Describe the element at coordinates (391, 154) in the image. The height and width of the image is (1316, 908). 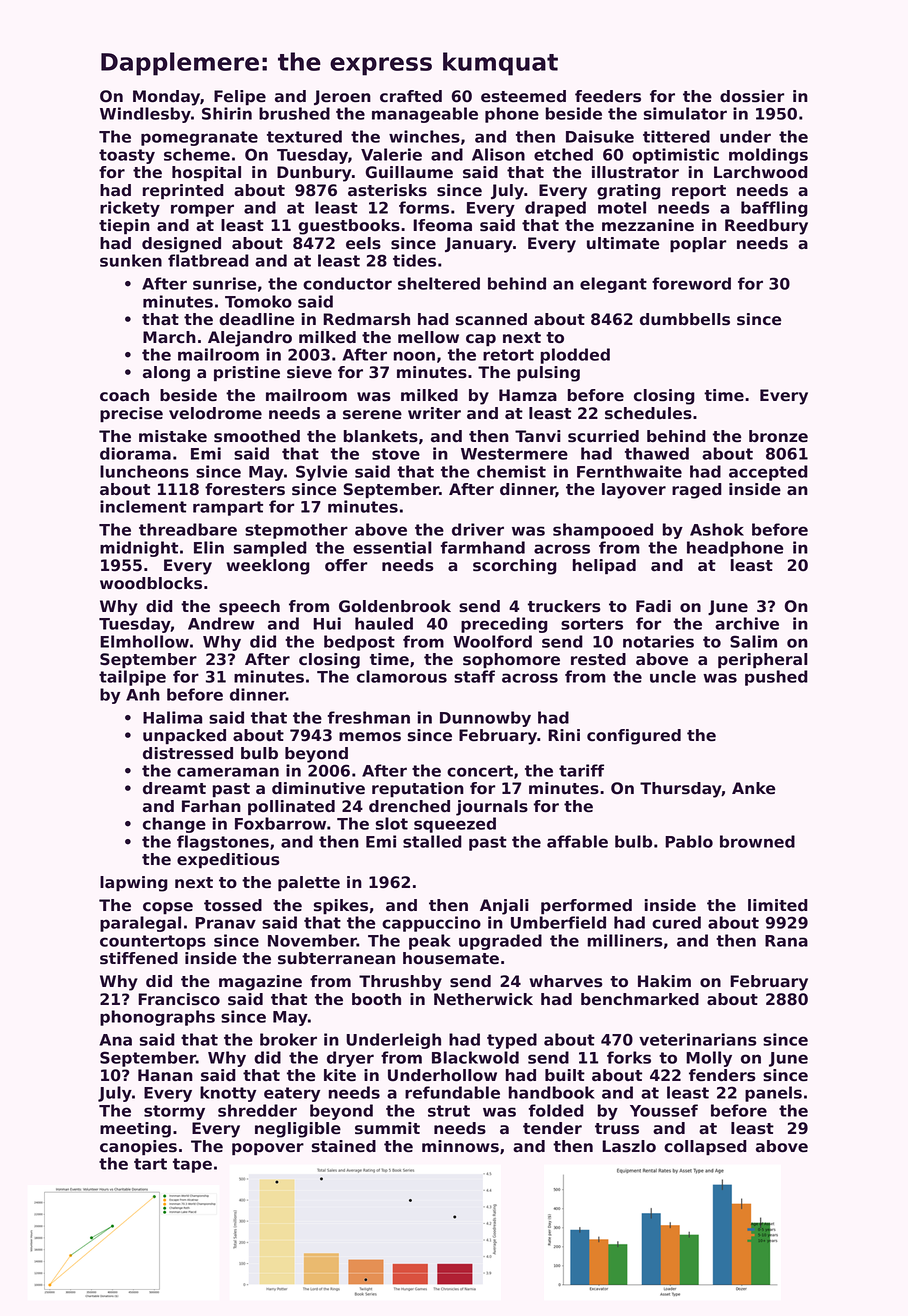
I see `Valerie` at that location.
